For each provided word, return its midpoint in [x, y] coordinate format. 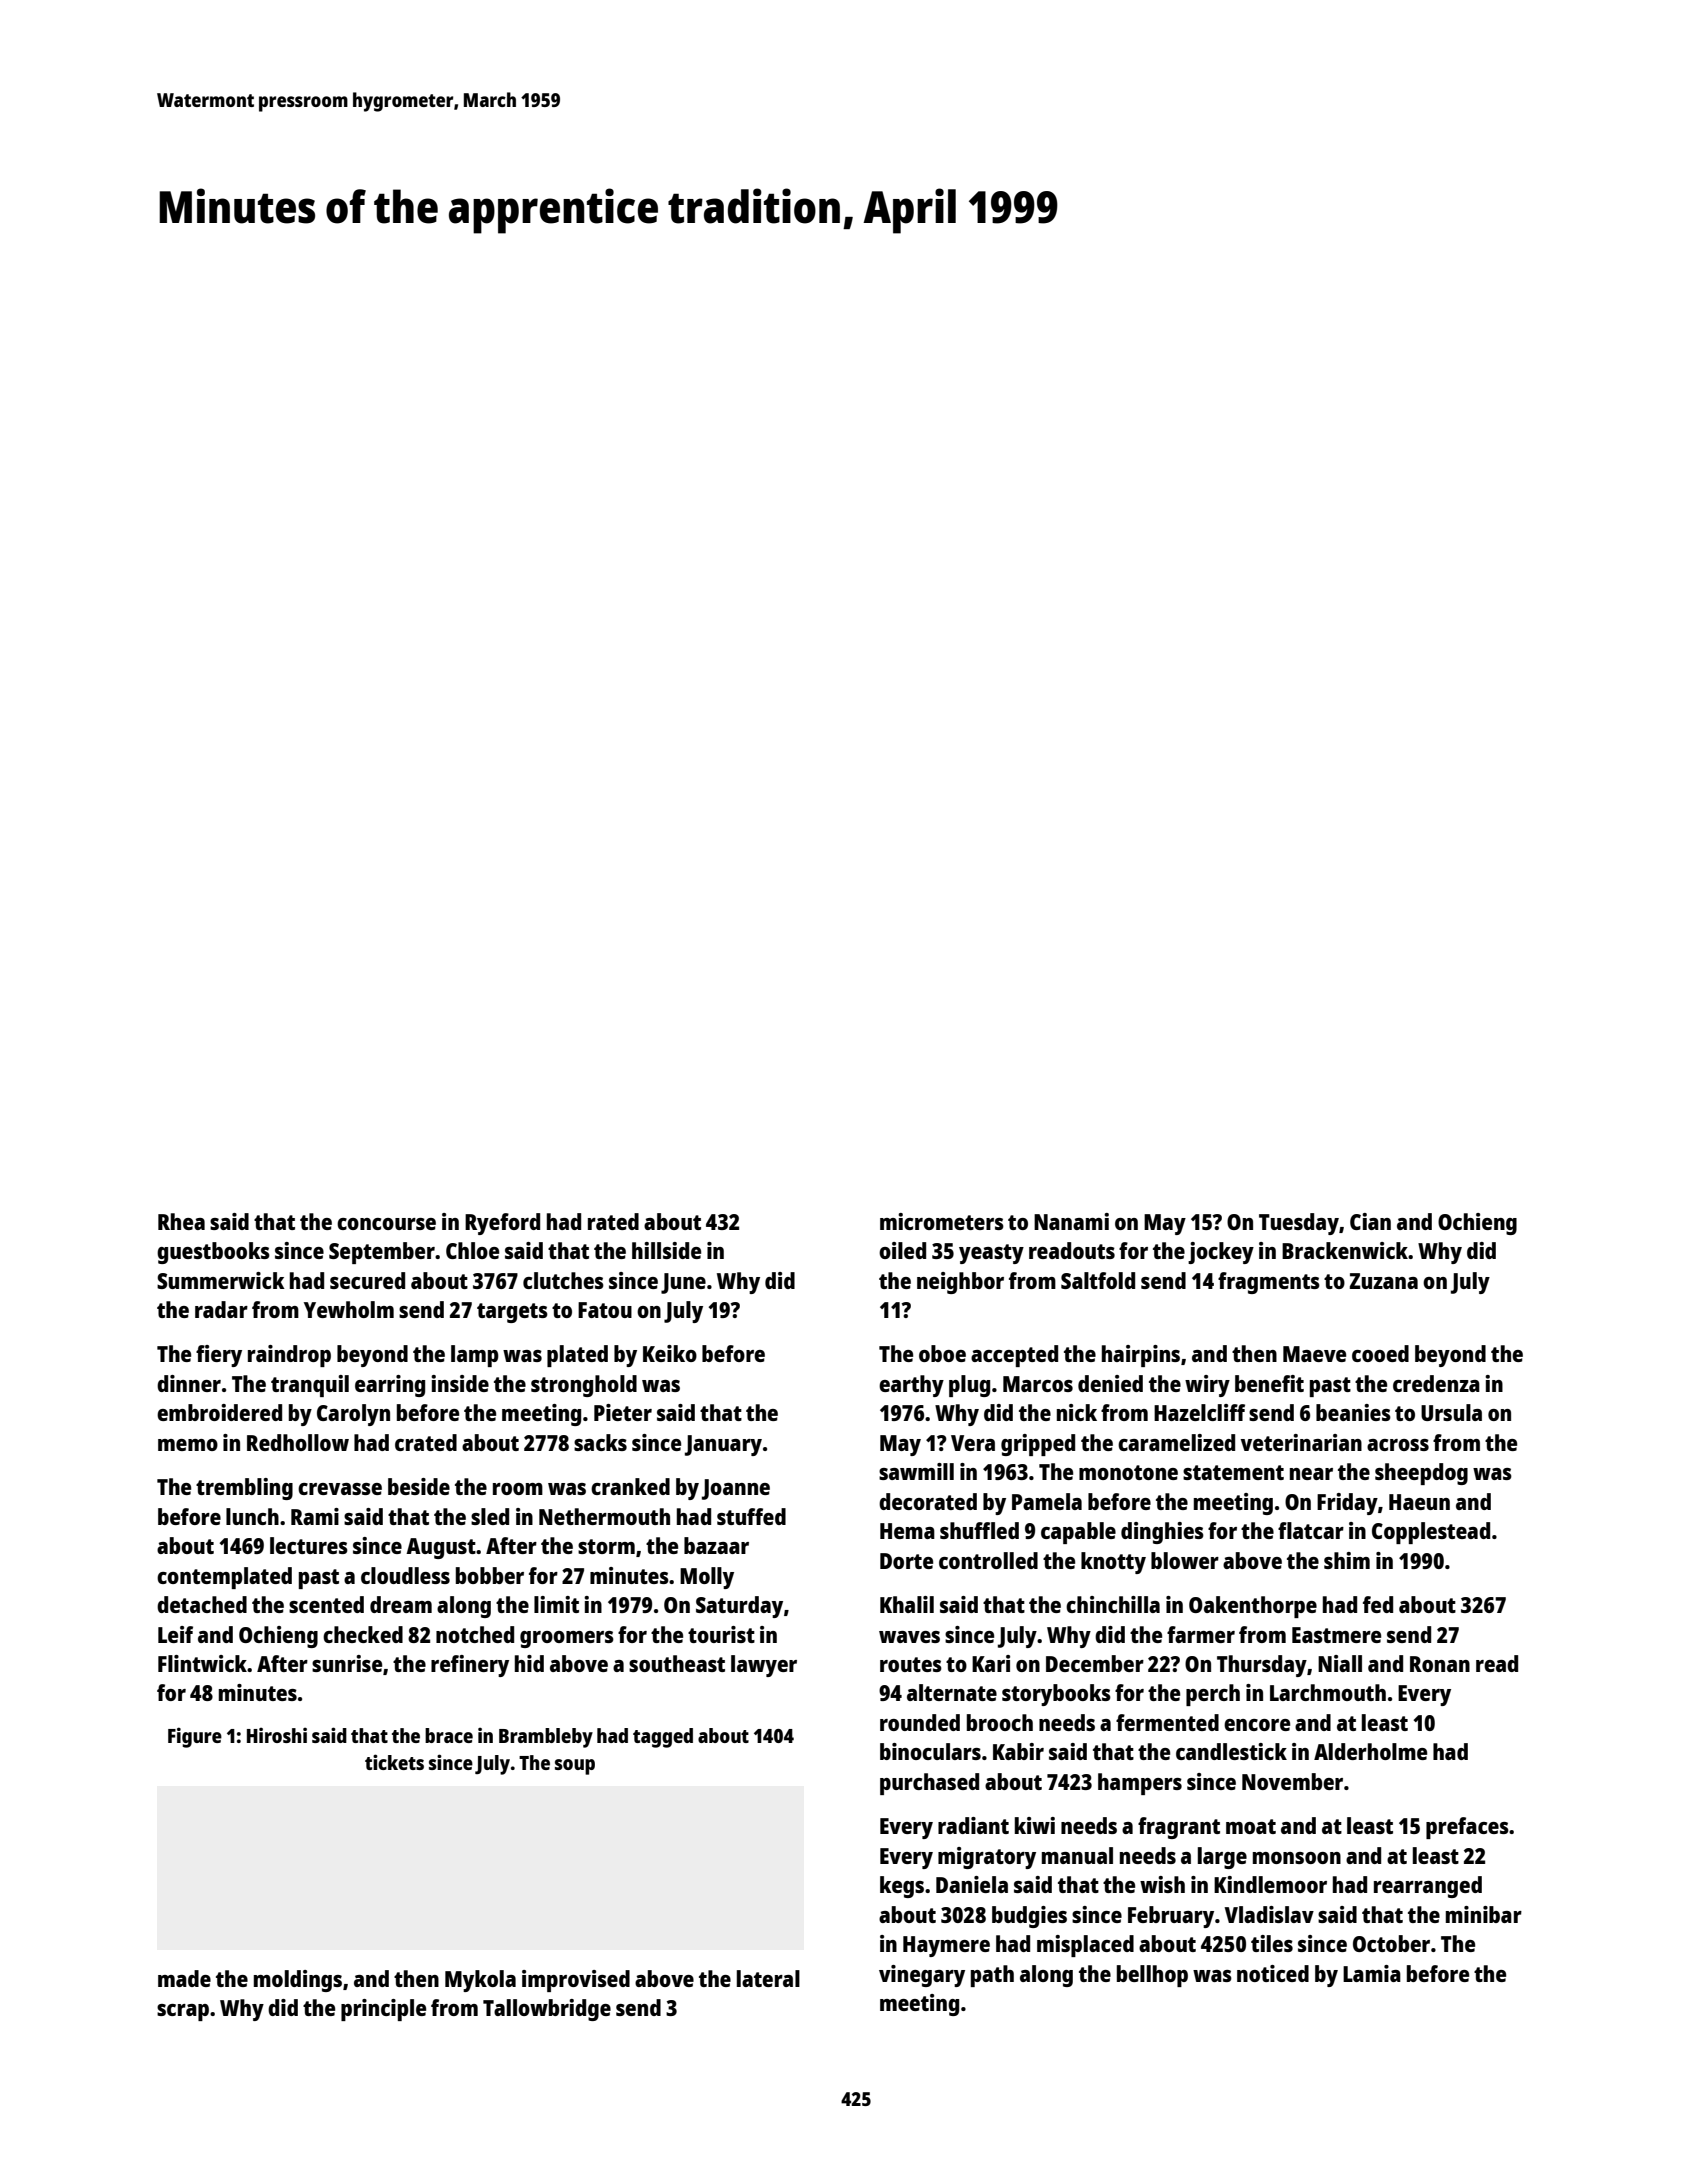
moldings [298, 1981]
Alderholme [1370, 1751]
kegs [902, 1887]
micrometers [942, 1221]
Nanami [1071, 1221]
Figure [195, 1737]
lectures [309, 1545]
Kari [991, 1663]
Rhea [181, 1221]
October [1391, 1943]
